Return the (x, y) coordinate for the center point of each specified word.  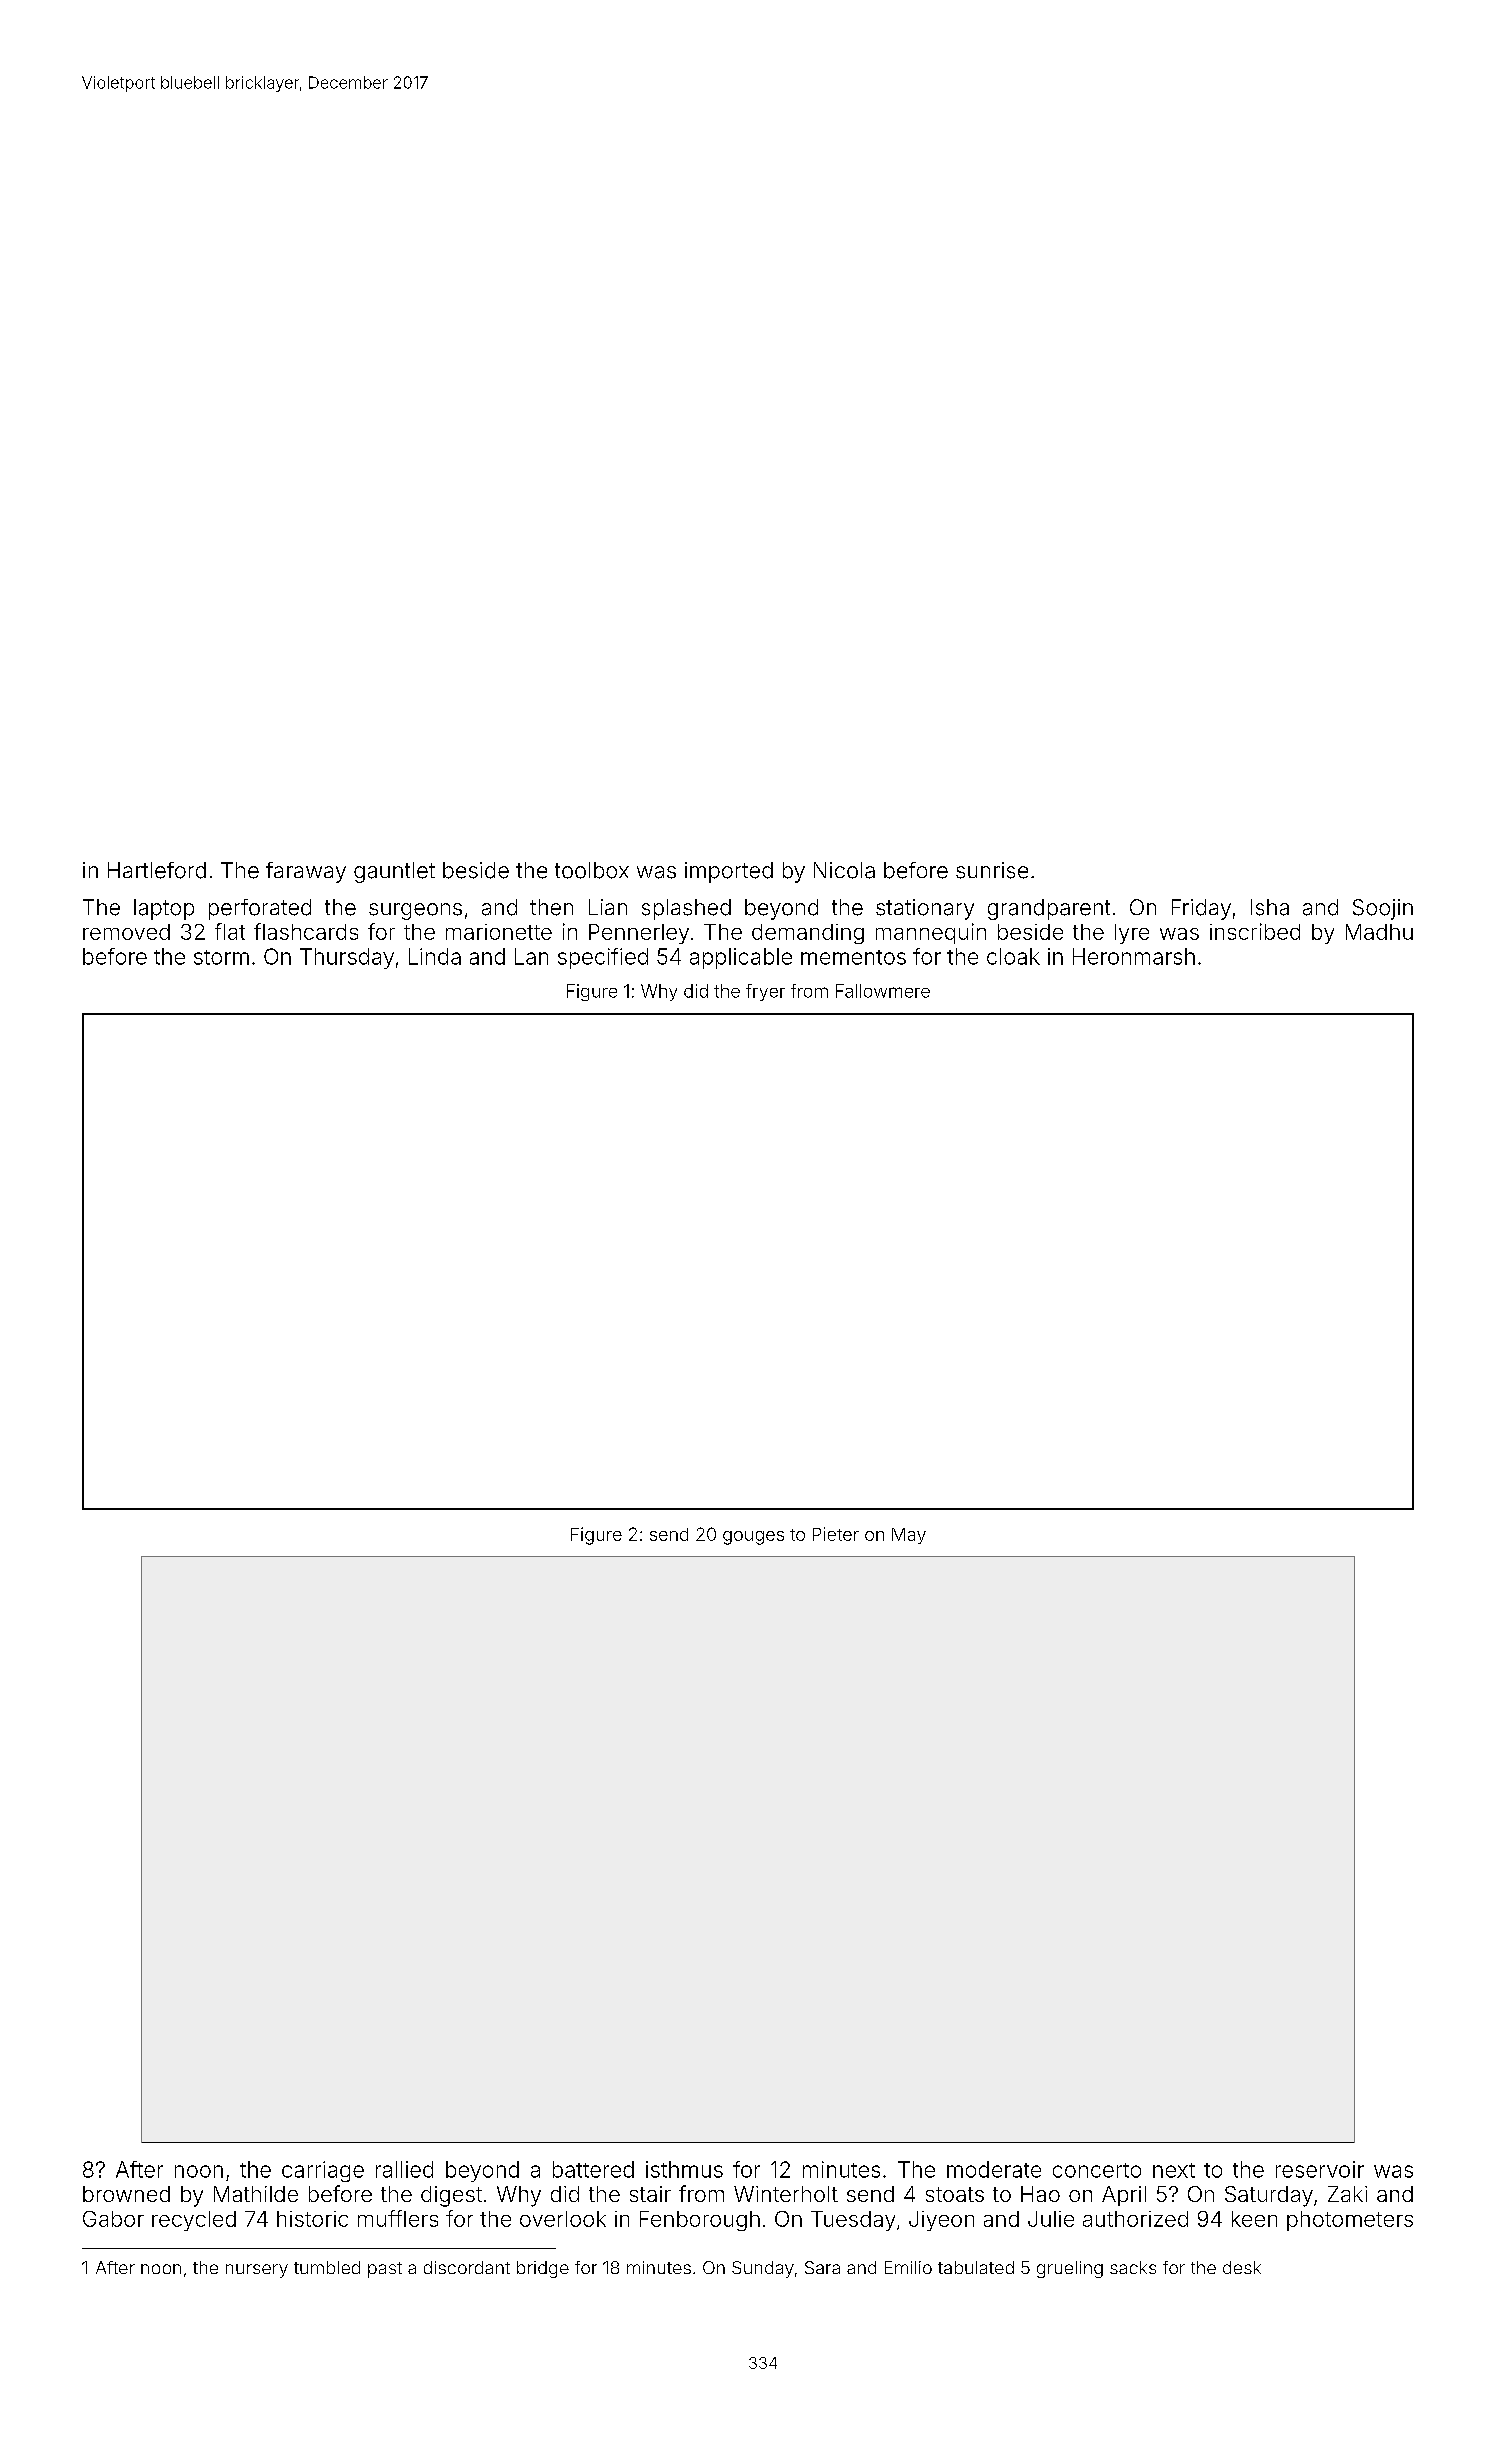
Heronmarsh (1134, 956)
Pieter (836, 1534)
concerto (1097, 2170)
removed (126, 932)
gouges (753, 1538)
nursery (257, 2271)
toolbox (592, 870)
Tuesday (853, 2221)
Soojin (1383, 909)
